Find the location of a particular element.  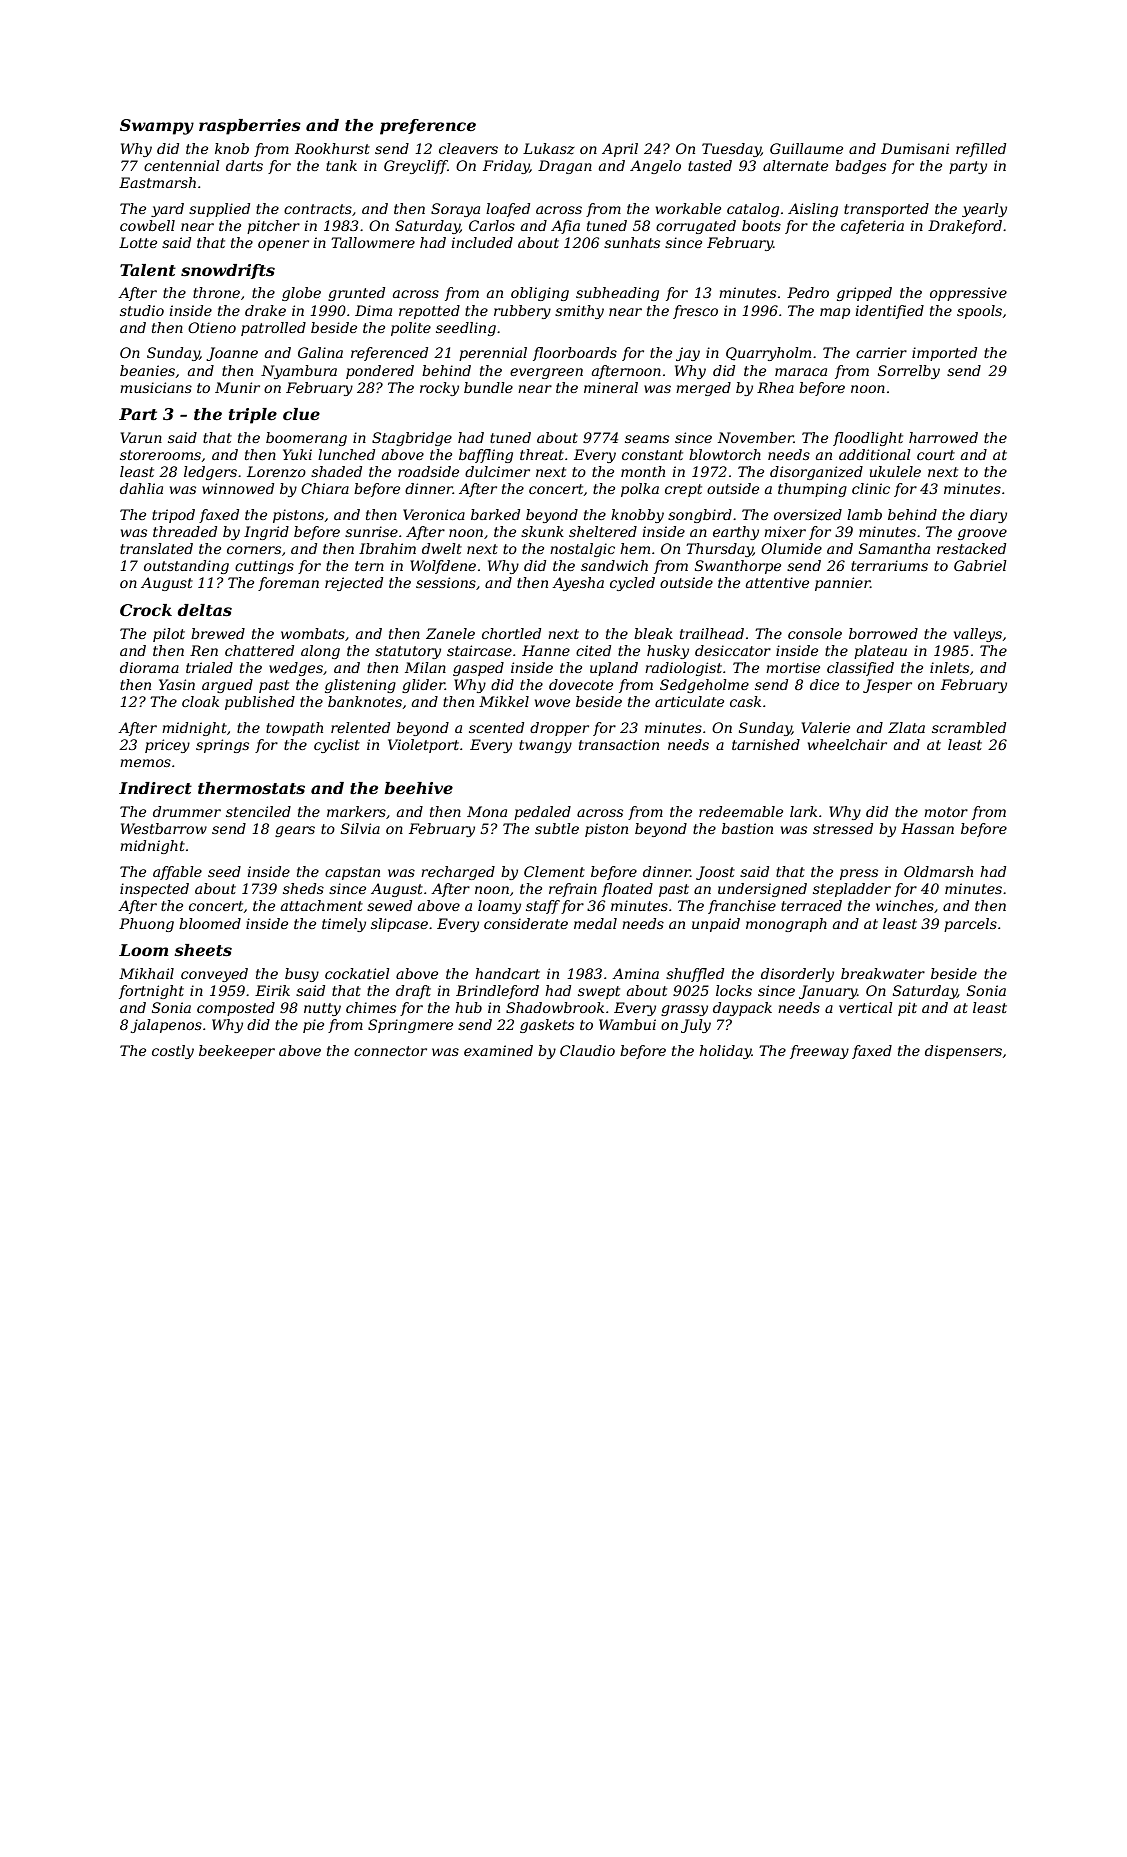

examined is located at coordinates (498, 1050).
